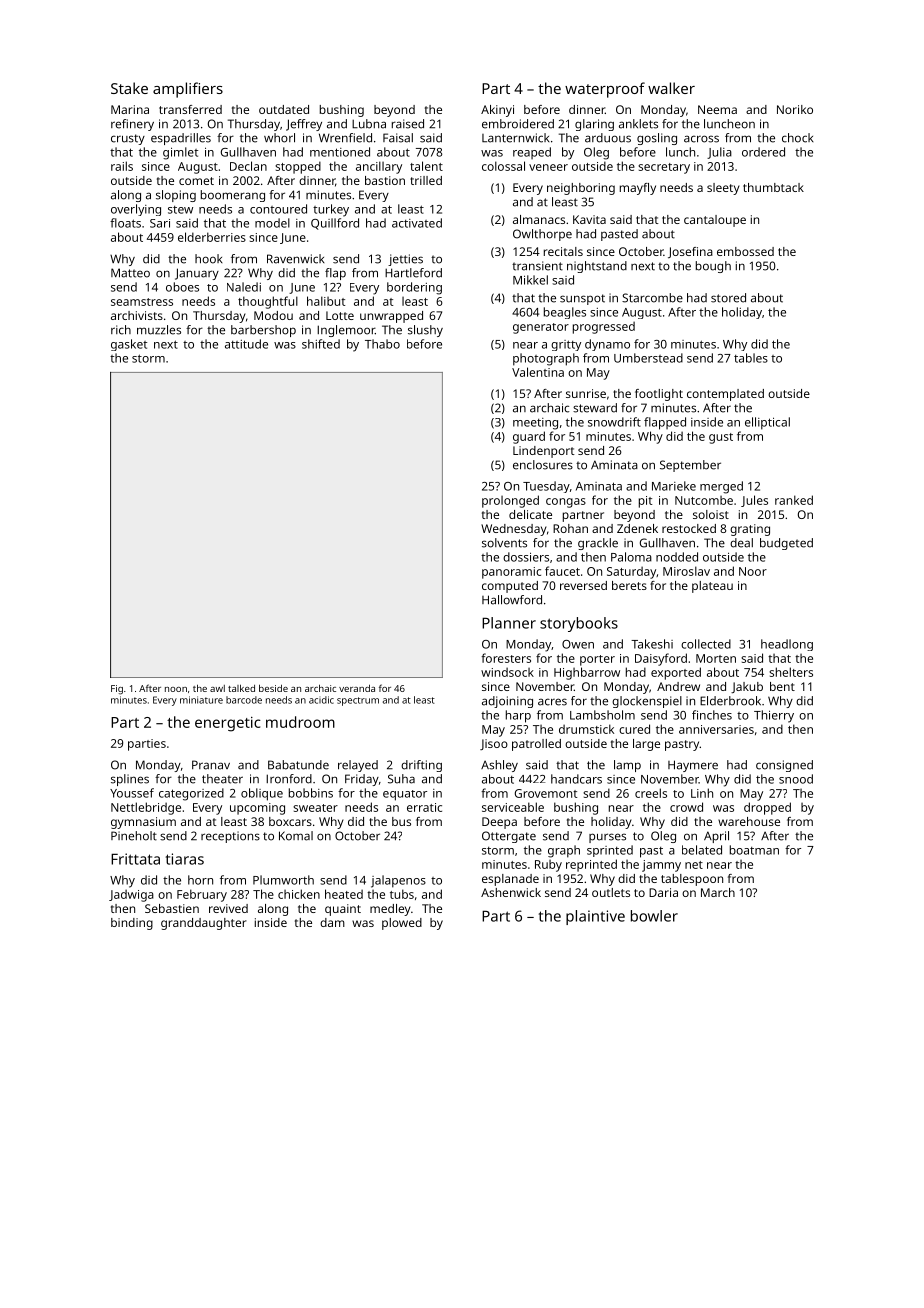 The image size is (924, 1308). What do you see at coordinates (773, 187) in the document?
I see `thumbtack` at bounding box center [773, 187].
